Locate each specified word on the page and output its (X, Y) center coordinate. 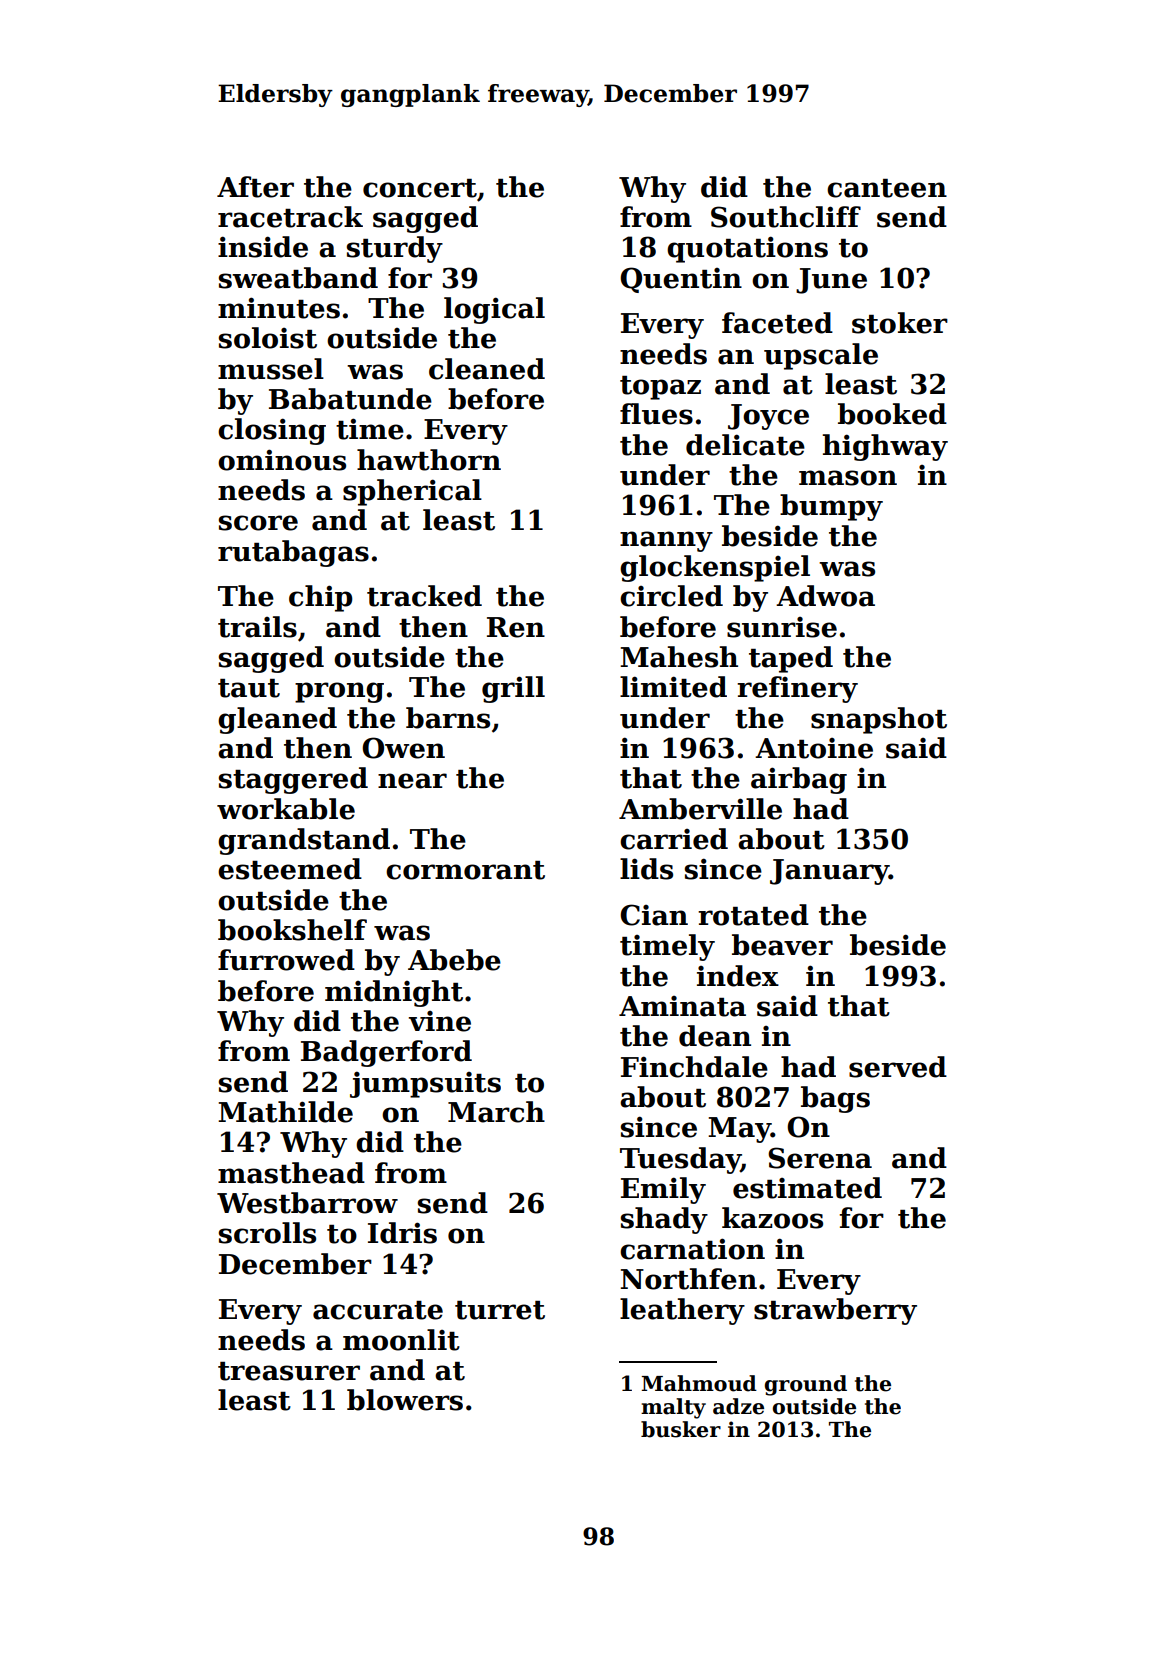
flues (656, 414)
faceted (777, 323)
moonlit (401, 1340)
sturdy (395, 249)
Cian (654, 915)
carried (674, 839)
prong (339, 692)
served (898, 1067)
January (829, 872)
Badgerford (386, 1053)
